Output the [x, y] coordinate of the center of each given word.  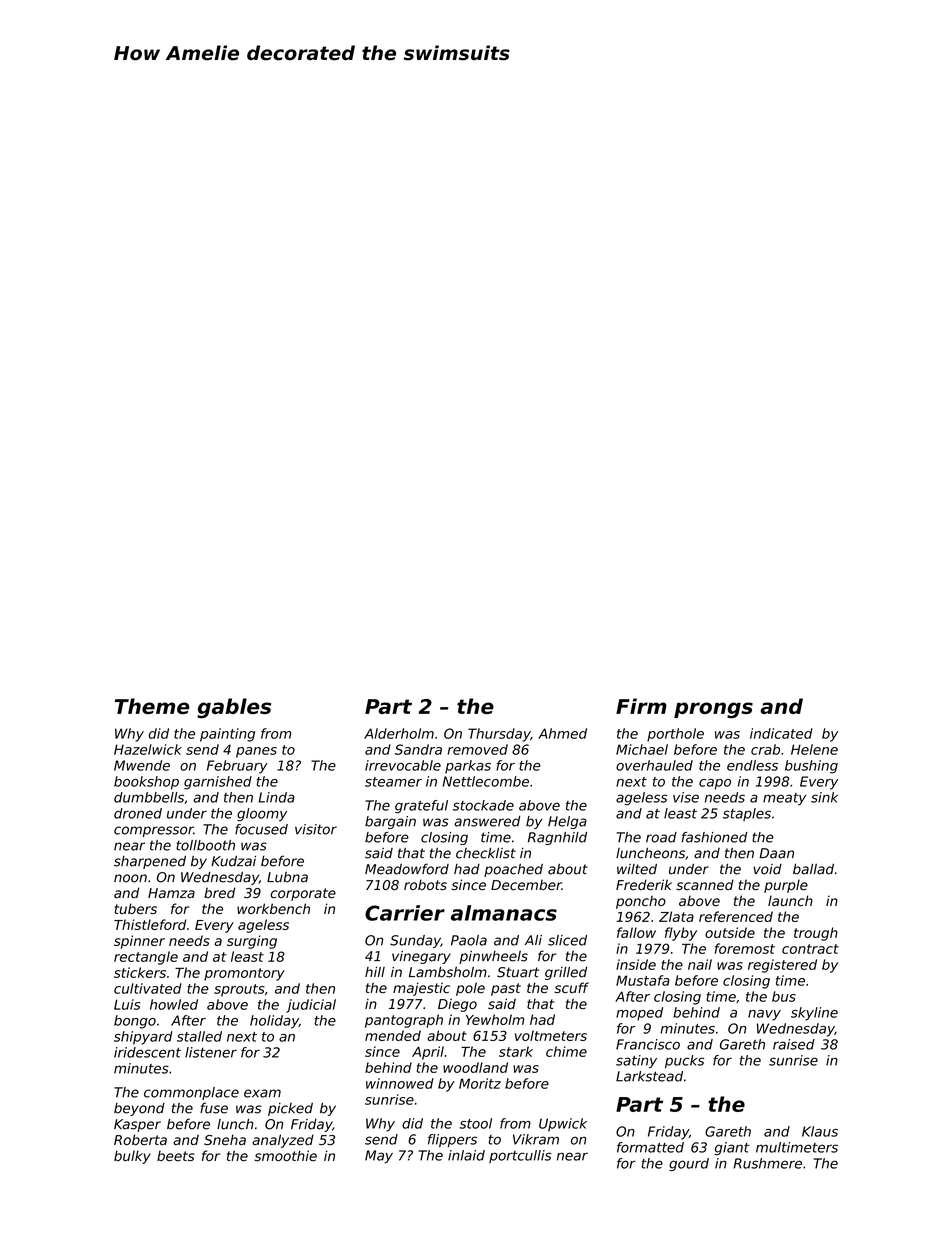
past [506, 989]
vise [686, 797]
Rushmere [767, 1163]
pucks [684, 1061]
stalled [199, 1036]
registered [782, 966]
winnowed [400, 1083]
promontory [244, 974]
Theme [152, 706]
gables [234, 708]
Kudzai [233, 861]
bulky [132, 1157]
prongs [713, 710]
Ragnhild [557, 838]
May [379, 1157]
